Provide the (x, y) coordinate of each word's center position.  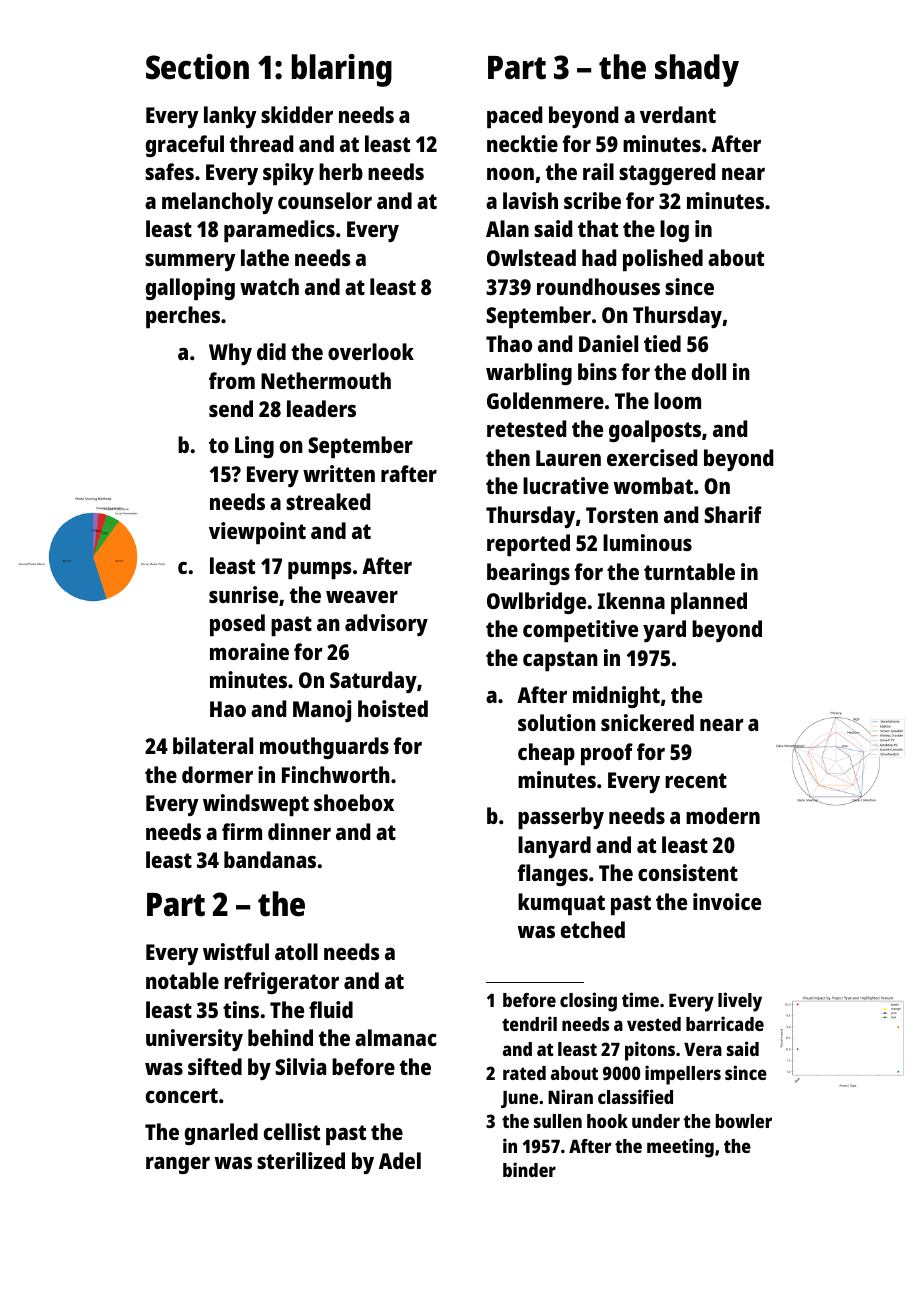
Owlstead (531, 257)
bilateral (213, 745)
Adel (400, 1160)
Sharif (733, 514)
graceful (185, 146)
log (674, 231)
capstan (560, 661)
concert (182, 1095)
